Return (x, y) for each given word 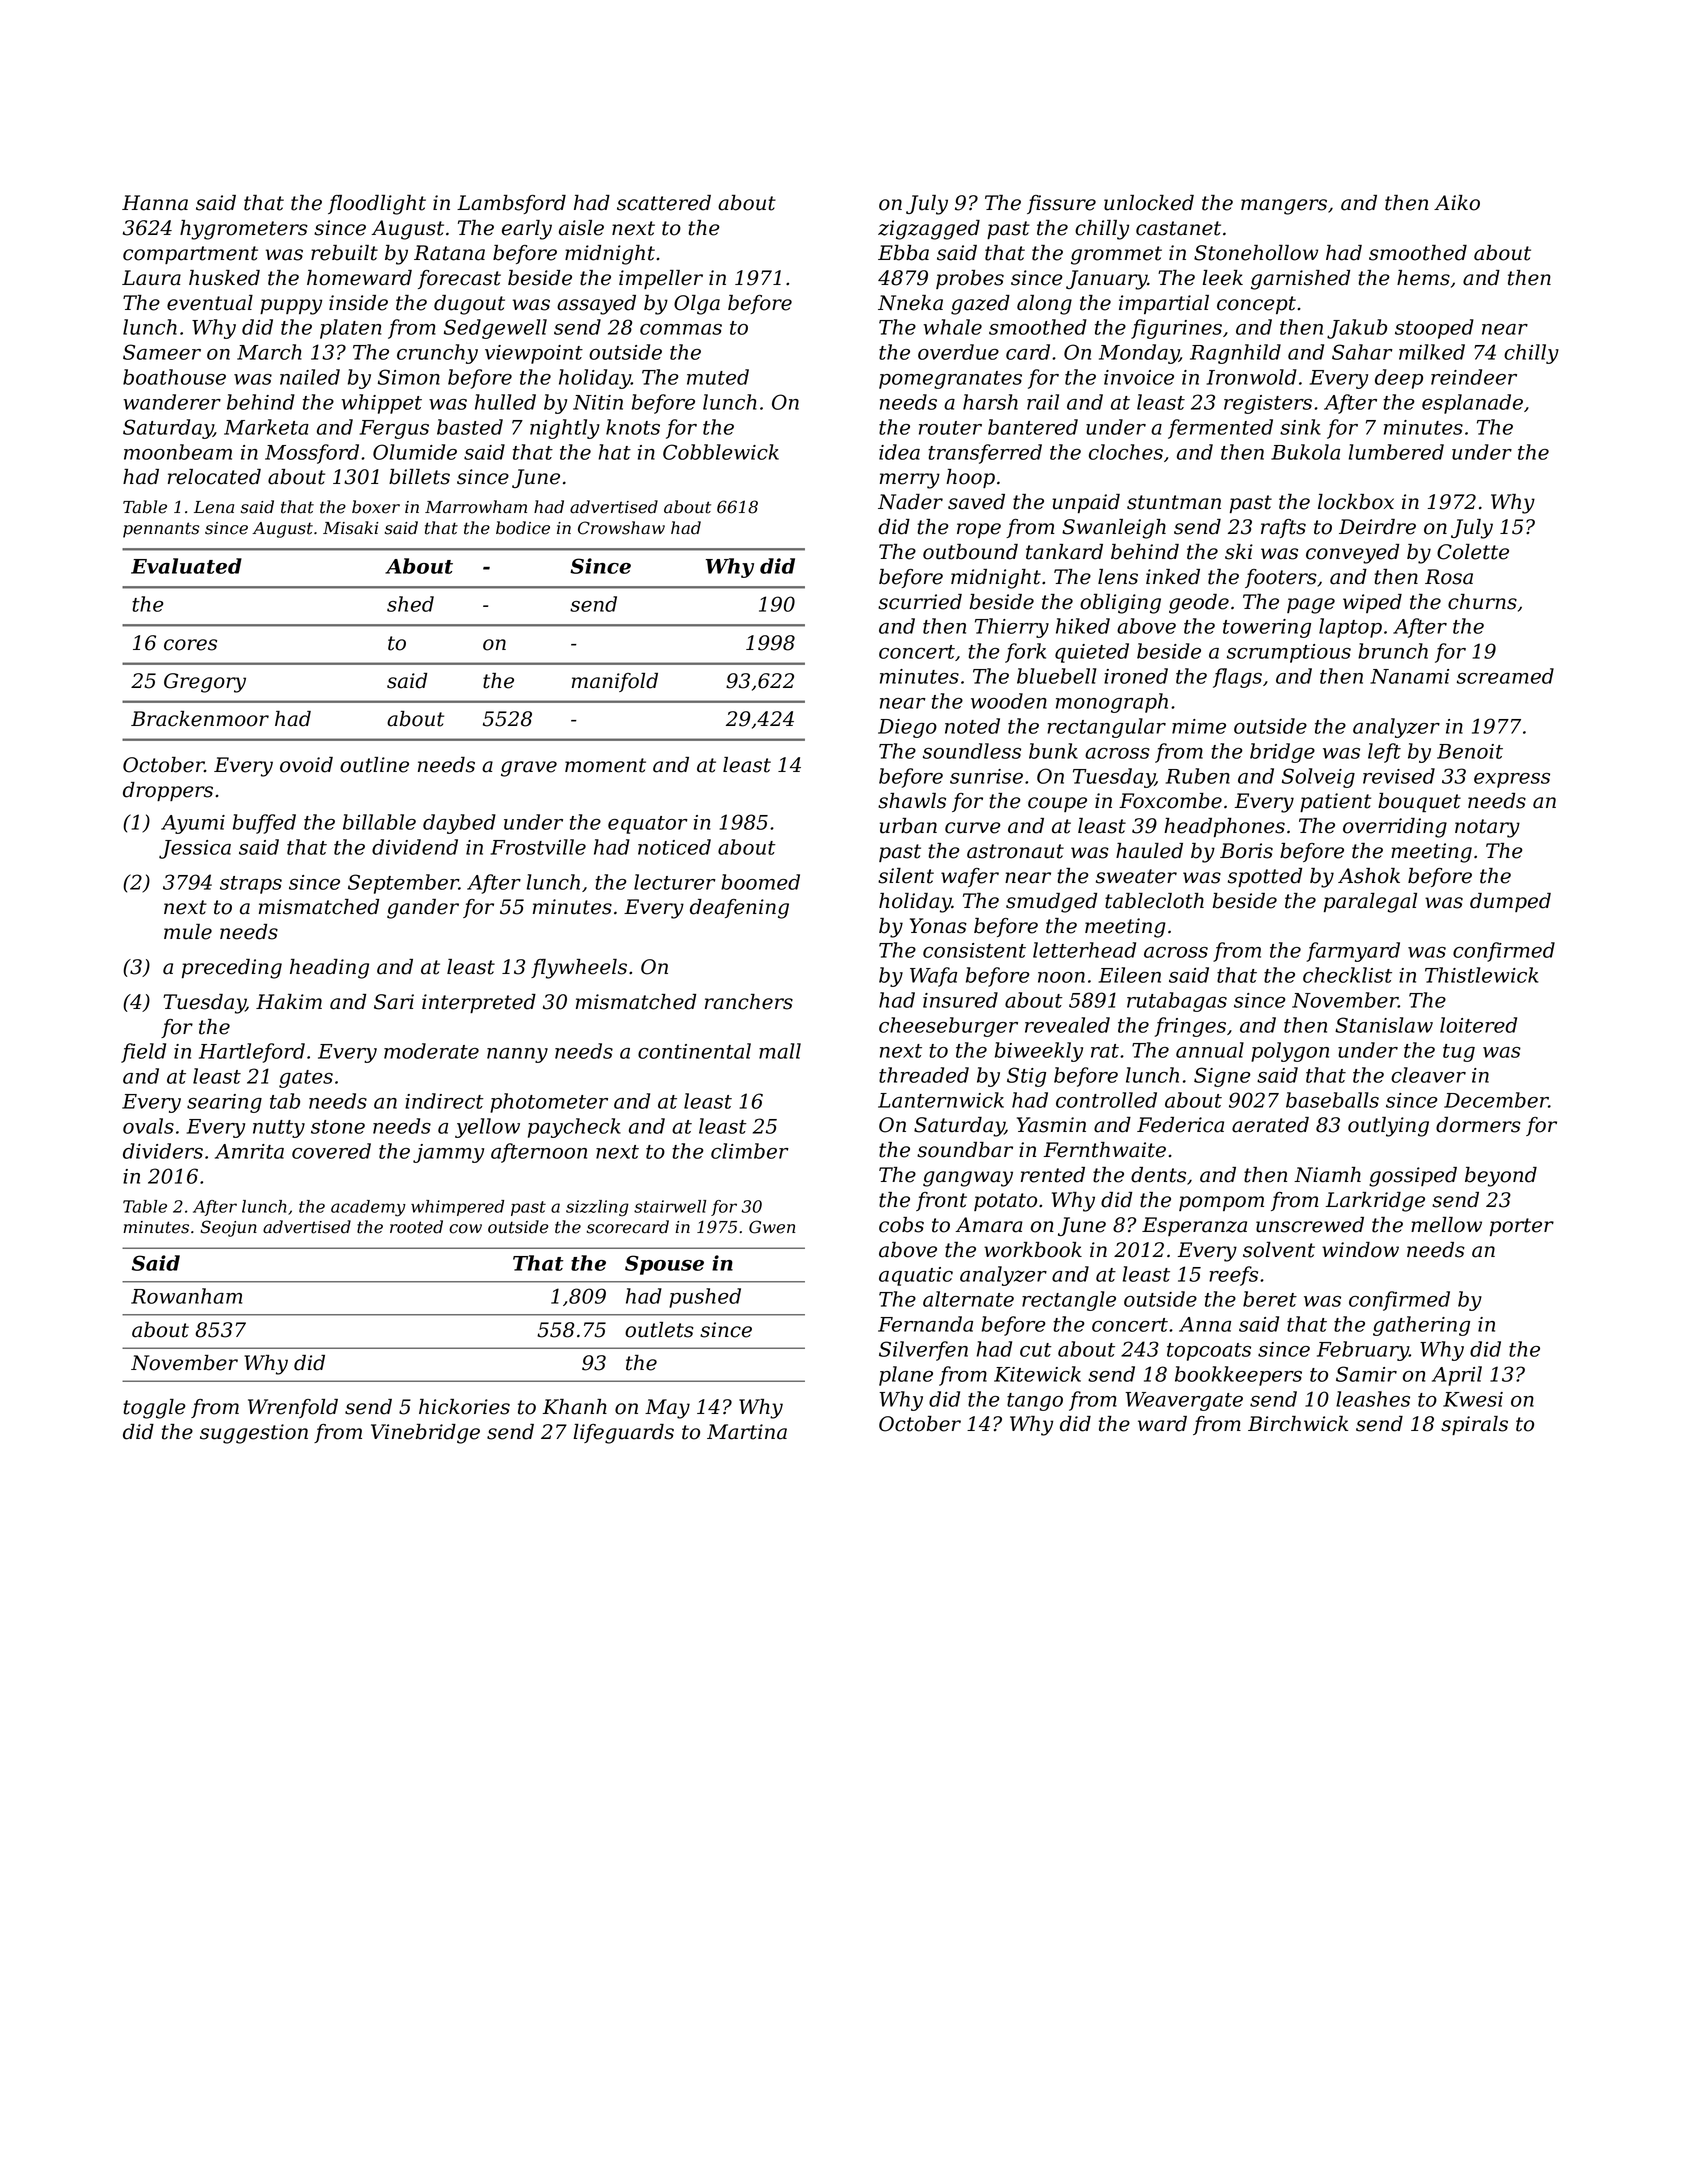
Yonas (938, 926)
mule (188, 932)
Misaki (351, 528)
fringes (1190, 1027)
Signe (1222, 1077)
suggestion (254, 1434)
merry (910, 481)
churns (1482, 602)
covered (331, 1151)
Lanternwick (941, 1100)
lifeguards (623, 1434)
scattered (664, 203)
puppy (291, 307)
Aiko (1457, 203)
